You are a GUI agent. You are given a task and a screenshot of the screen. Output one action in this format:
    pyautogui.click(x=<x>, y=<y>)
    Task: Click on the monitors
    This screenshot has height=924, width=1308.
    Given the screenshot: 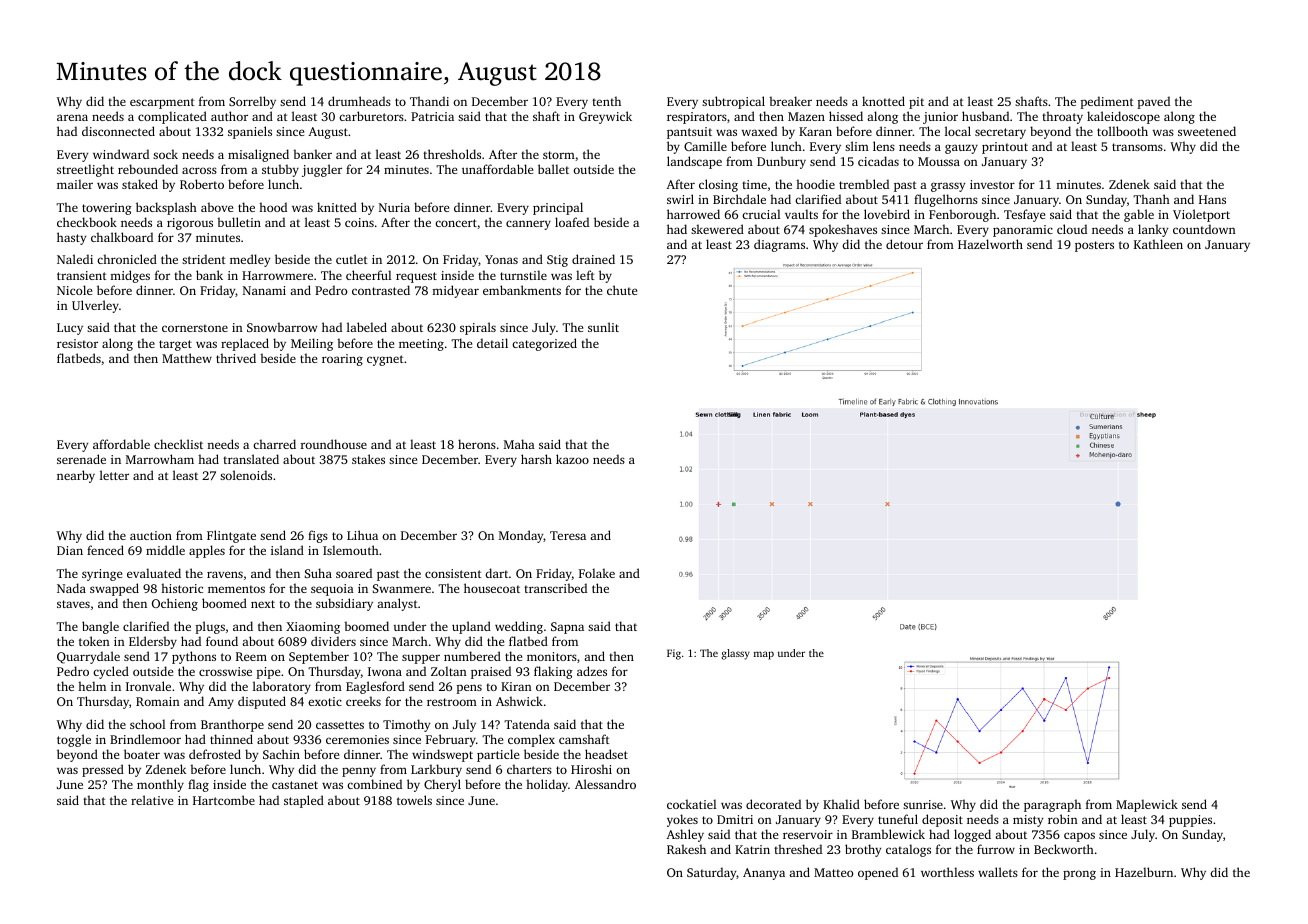 What is the action you would take?
    pyautogui.click(x=552, y=656)
